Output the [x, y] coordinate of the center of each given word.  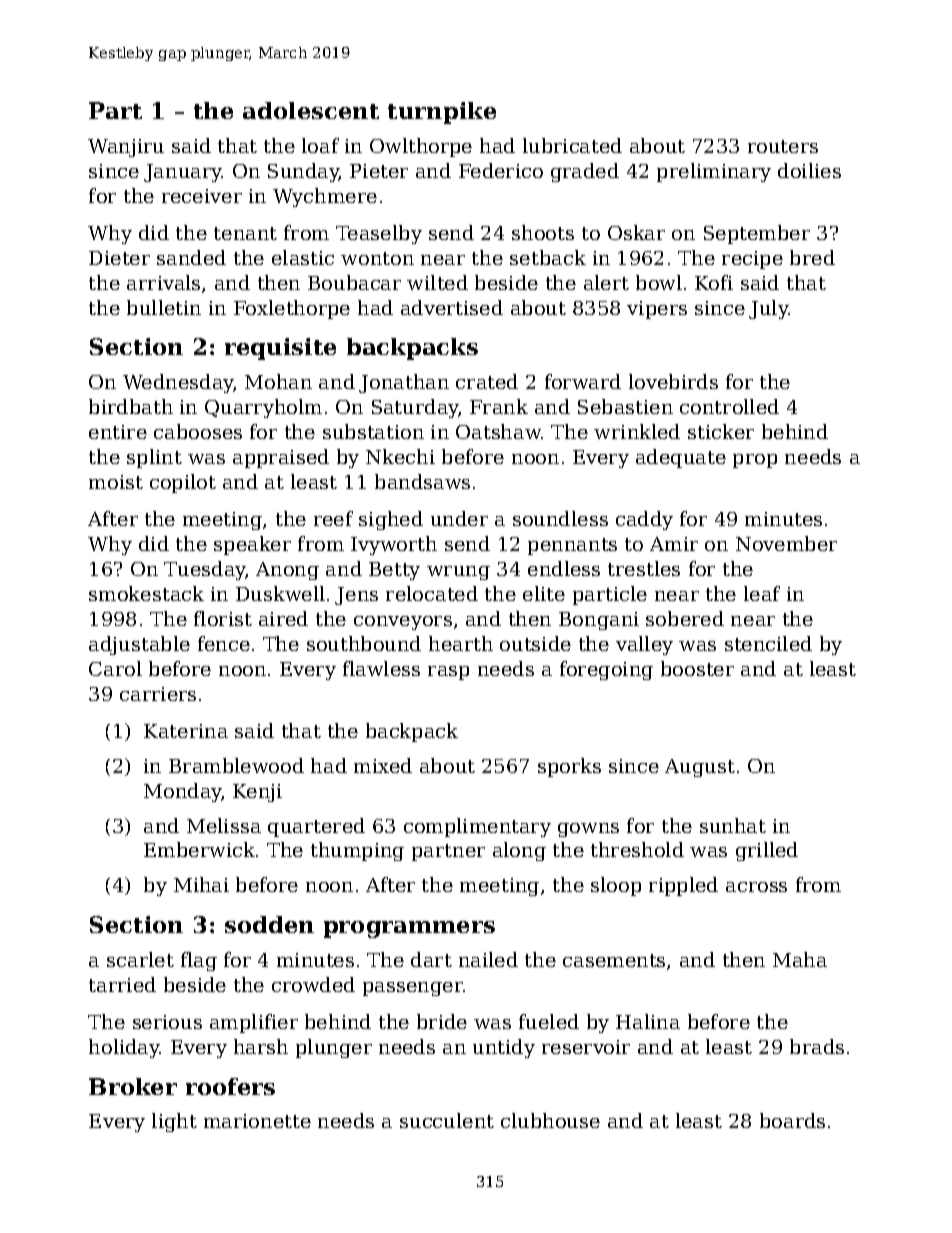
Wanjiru [126, 148]
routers [783, 146]
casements [614, 960]
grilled [767, 851]
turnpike [442, 113]
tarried [122, 984]
